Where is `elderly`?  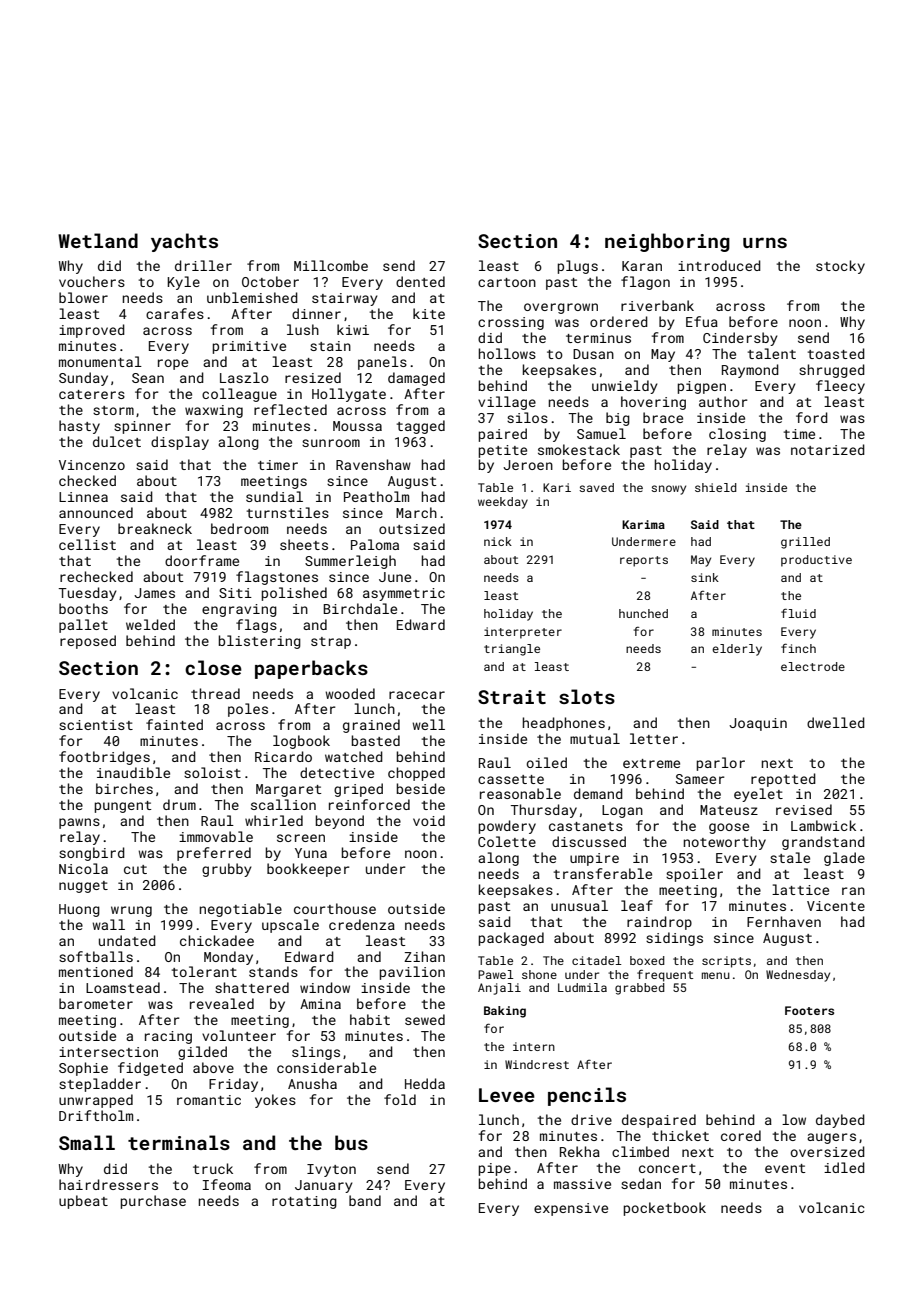
elderly is located at coordinates (737, 650).
